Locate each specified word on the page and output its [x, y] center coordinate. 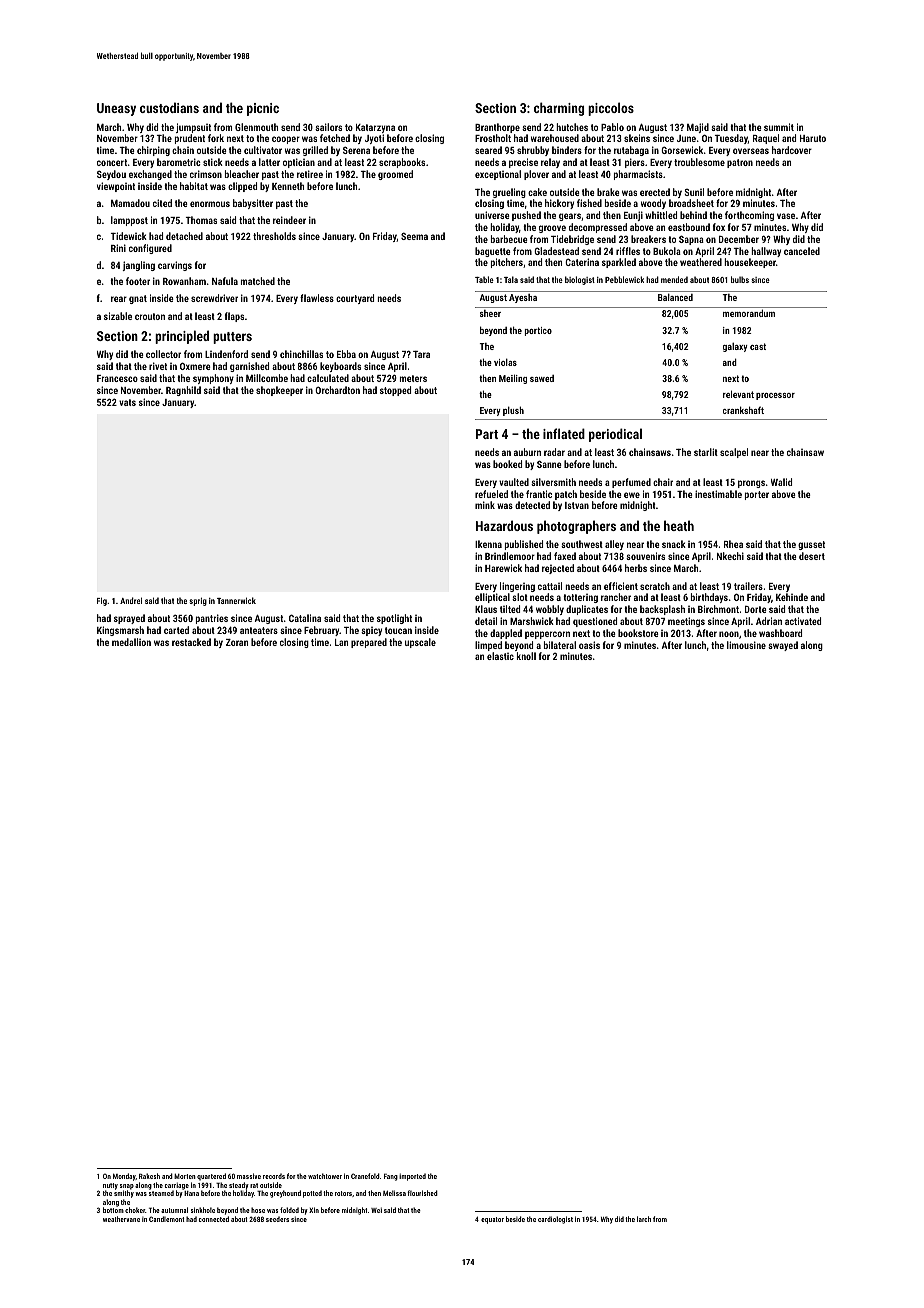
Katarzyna [375, 128]
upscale [420, 643]
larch [644, 1219]
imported [412, 1177]
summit [779, 127]
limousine [746, 645]
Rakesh [149, 1176]
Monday [124, 1177]
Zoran [237, 642]
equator [492, 1220]
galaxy [735, 347]
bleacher [242, 174]
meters [413, 378]
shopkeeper [279, 391]
